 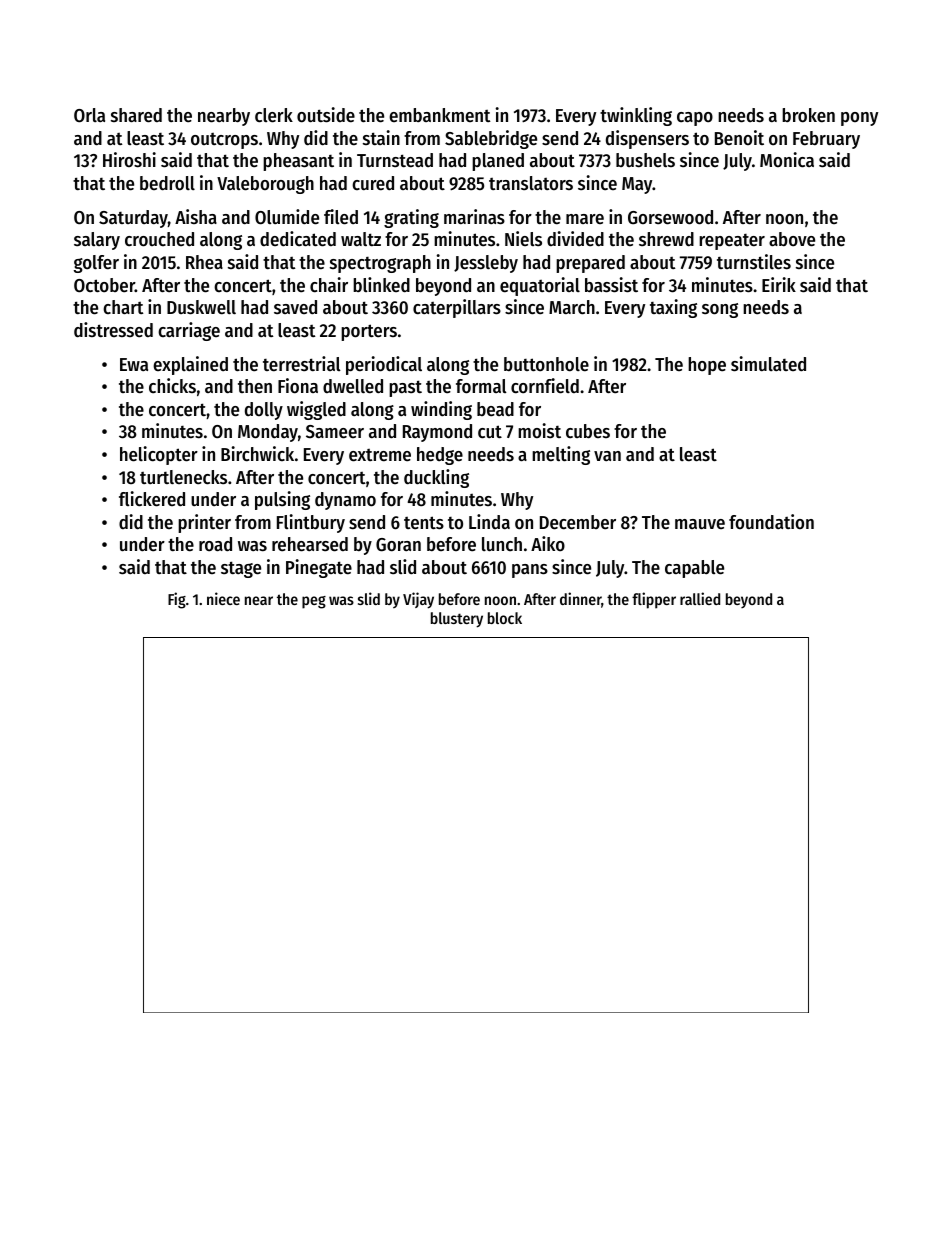 What do you see at coordinates (255, 386) in the screenshot?
I see `then` at bounding box center [255, 386].
